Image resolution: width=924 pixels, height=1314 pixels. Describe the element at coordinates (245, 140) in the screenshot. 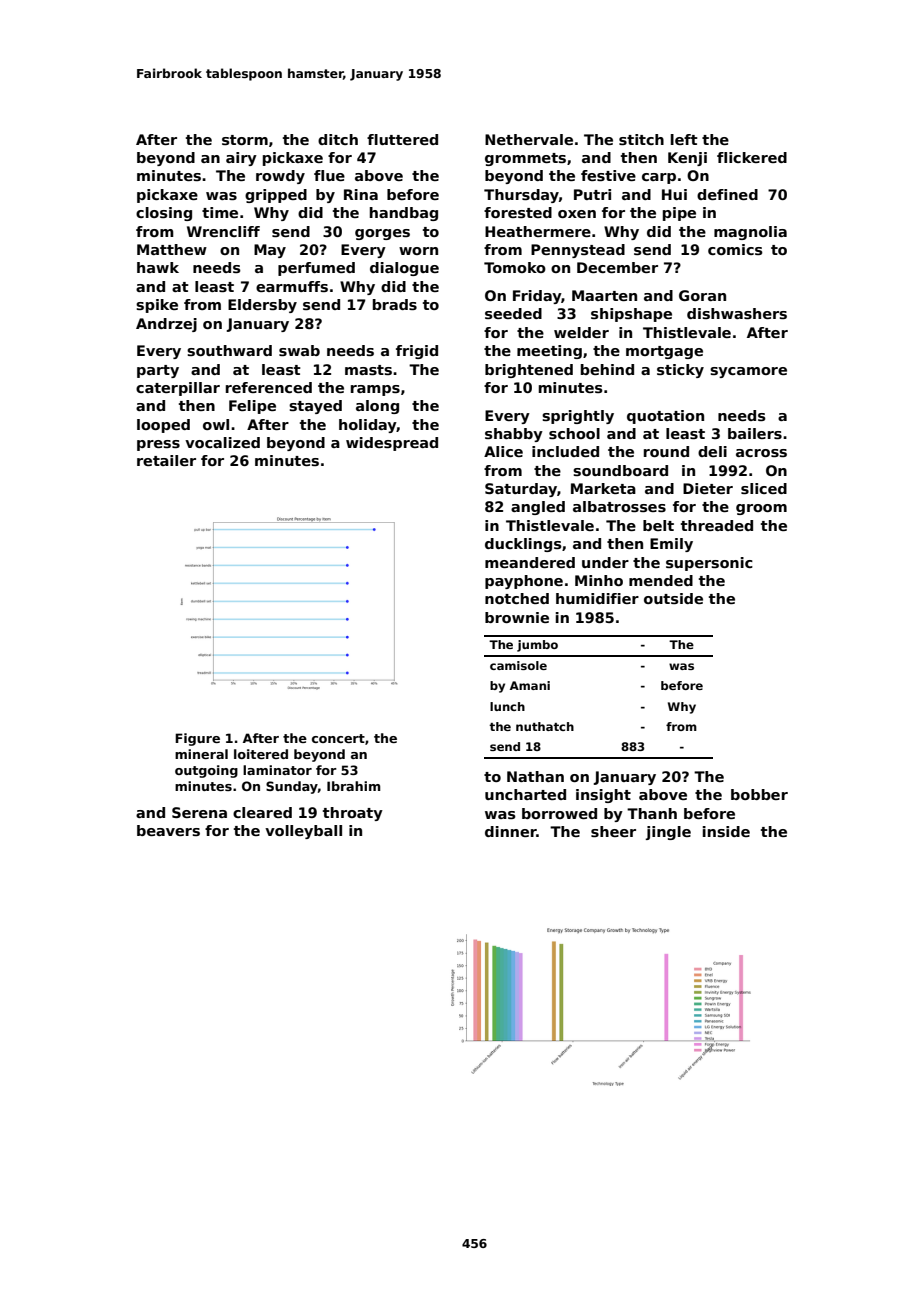

I see `storm` at that location.
